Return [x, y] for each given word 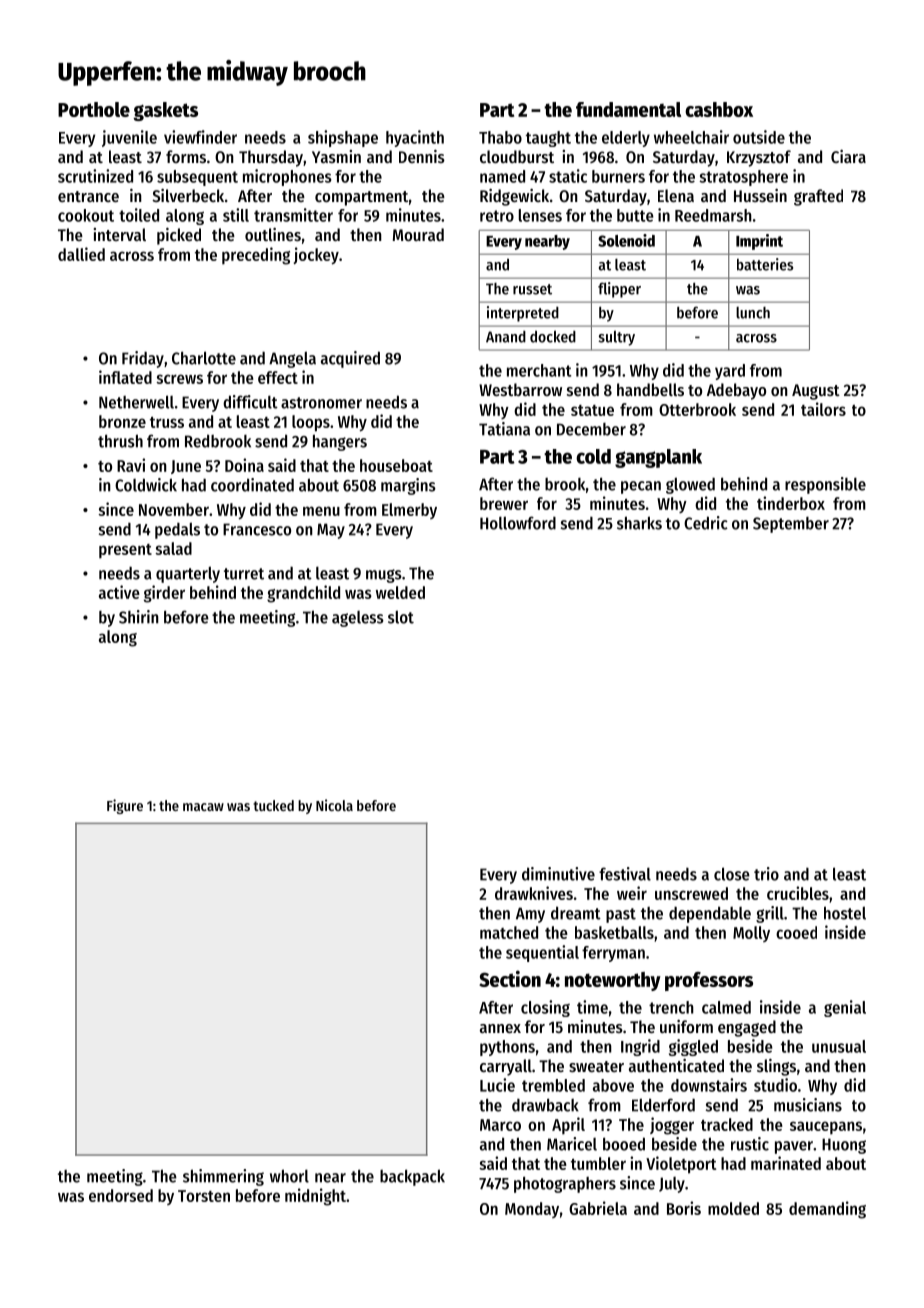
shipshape [343, 138]
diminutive [558, 874]
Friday [143, 359]
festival [625, 874]
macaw [203, 807]
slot [401, 617]
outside [759, 137]
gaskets [165, 111]
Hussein [760, 195]
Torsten [204, 1196]
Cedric [706, 523]
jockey [316, 256]
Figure [125, 806]
